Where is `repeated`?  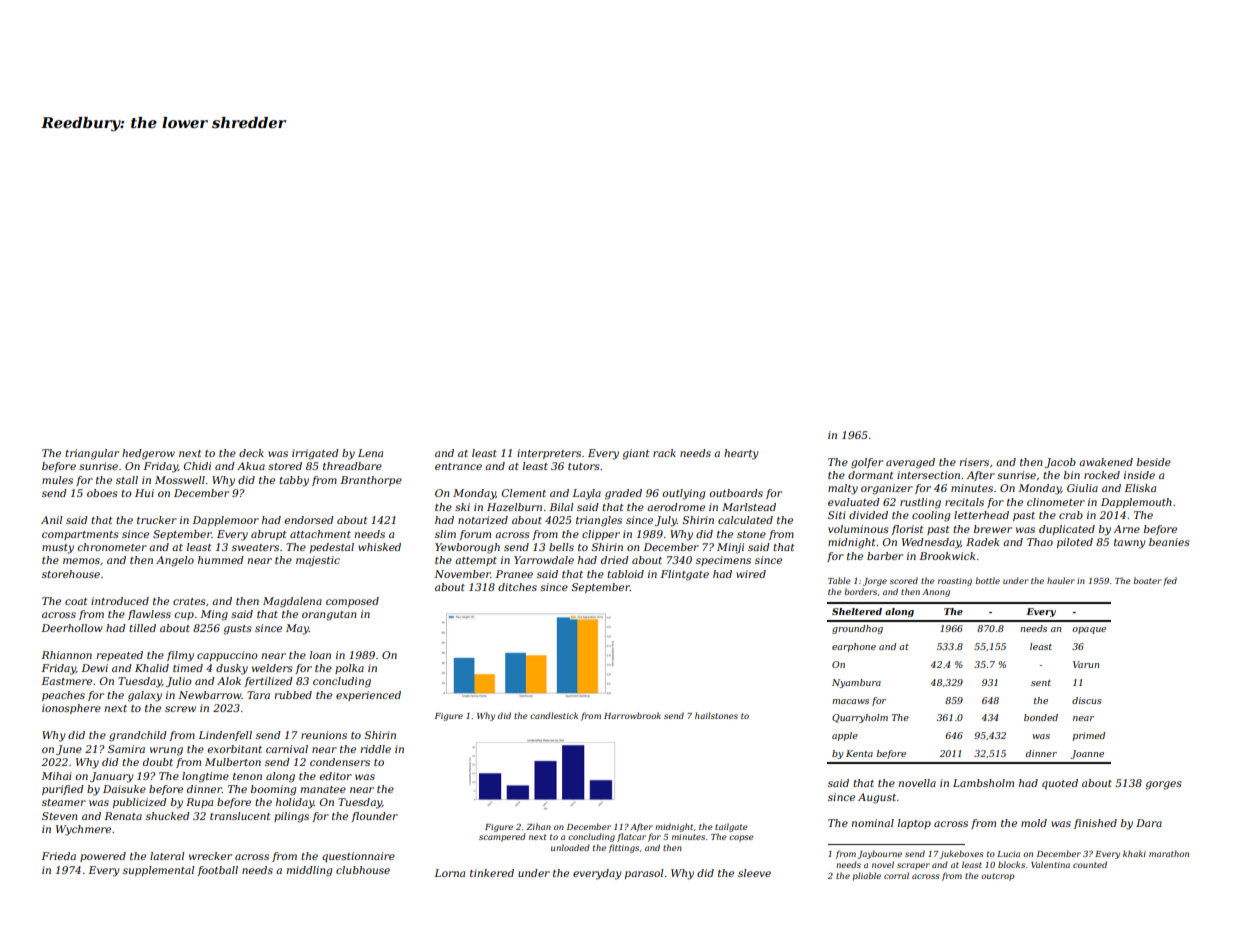
repeated is located at coordinates (119, 656).
